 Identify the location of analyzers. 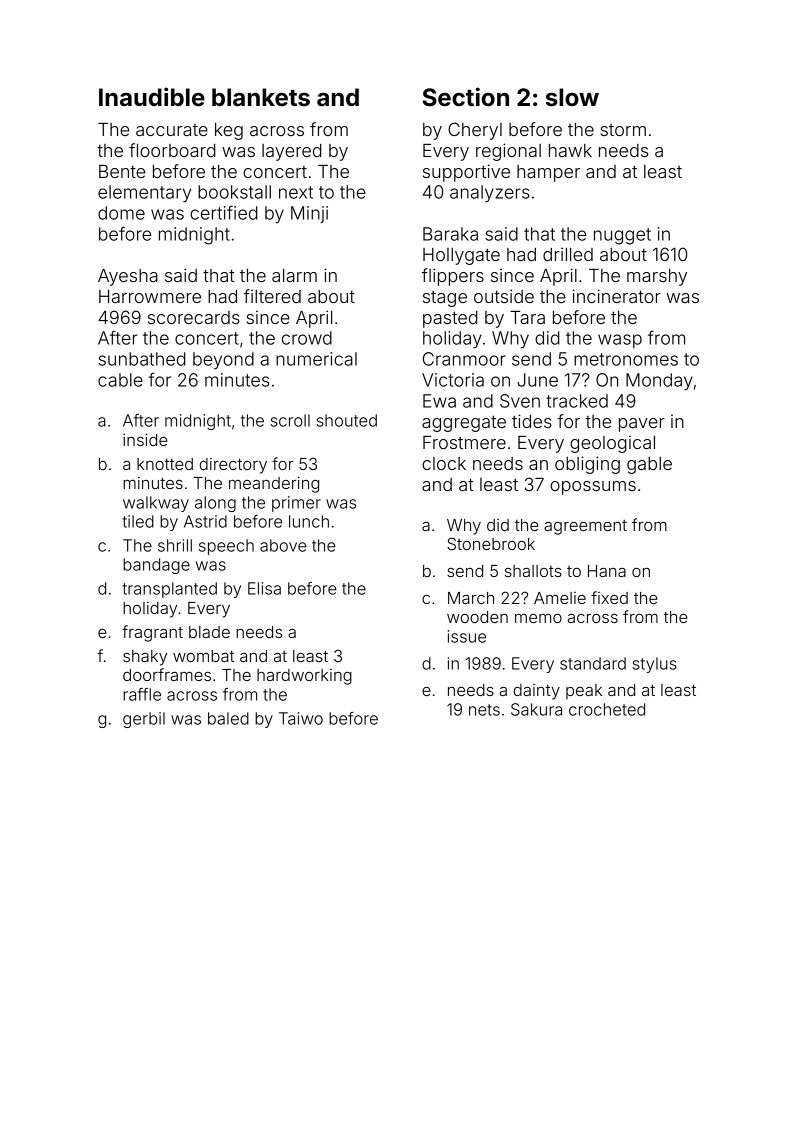
(490, 194).
